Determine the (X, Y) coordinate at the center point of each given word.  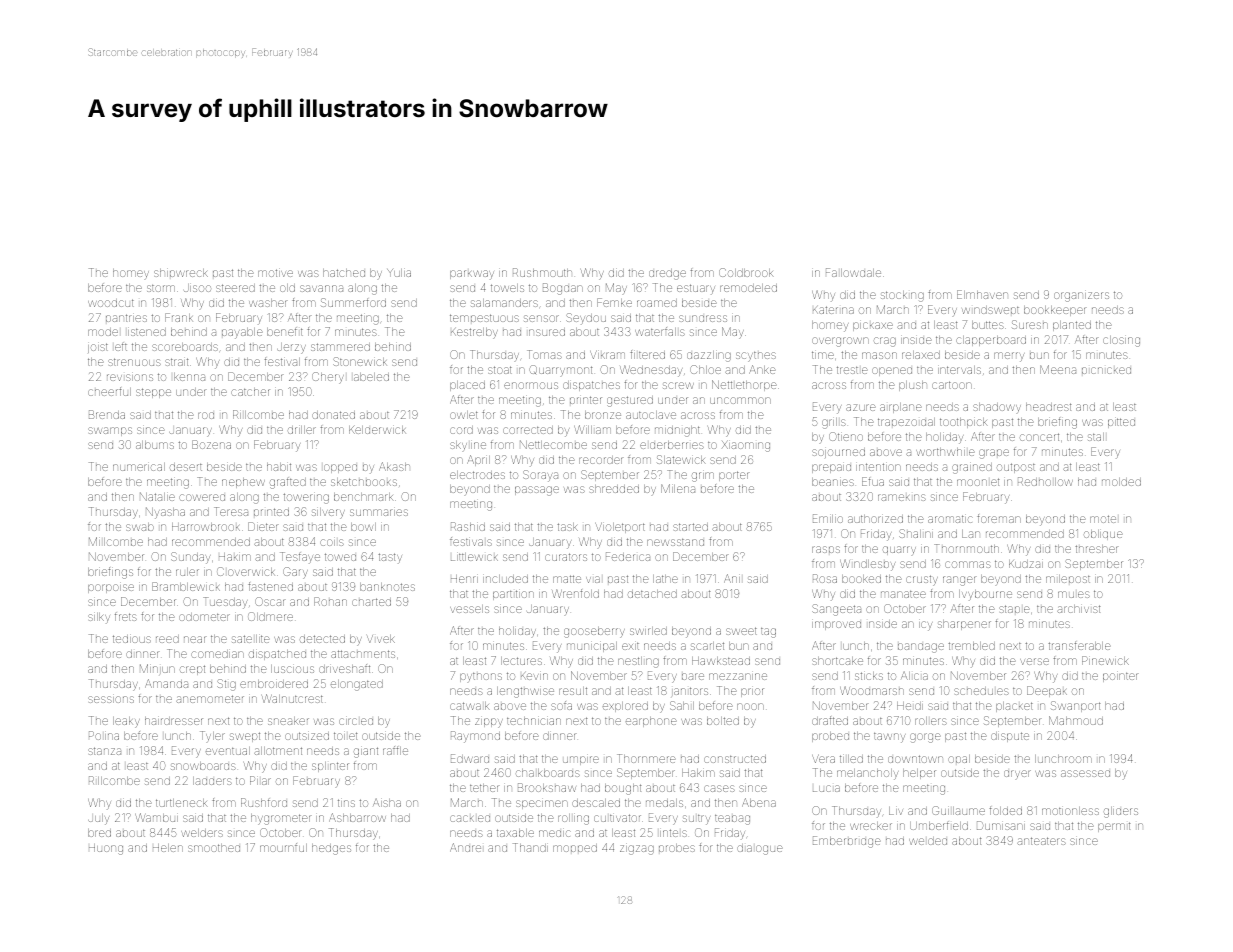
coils (332, 542)
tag (768, 633)
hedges (331, 849)
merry (1009, 357)
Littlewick (474, 557)
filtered (647, 354)
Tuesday (225, 603)
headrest (1048, 407)
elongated (357, 685)
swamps (110, 431)
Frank (178, 317)
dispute (1010, 737)
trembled (971, 646)
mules (1074, 594)
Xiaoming (746, 446)
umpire (581, 760)
